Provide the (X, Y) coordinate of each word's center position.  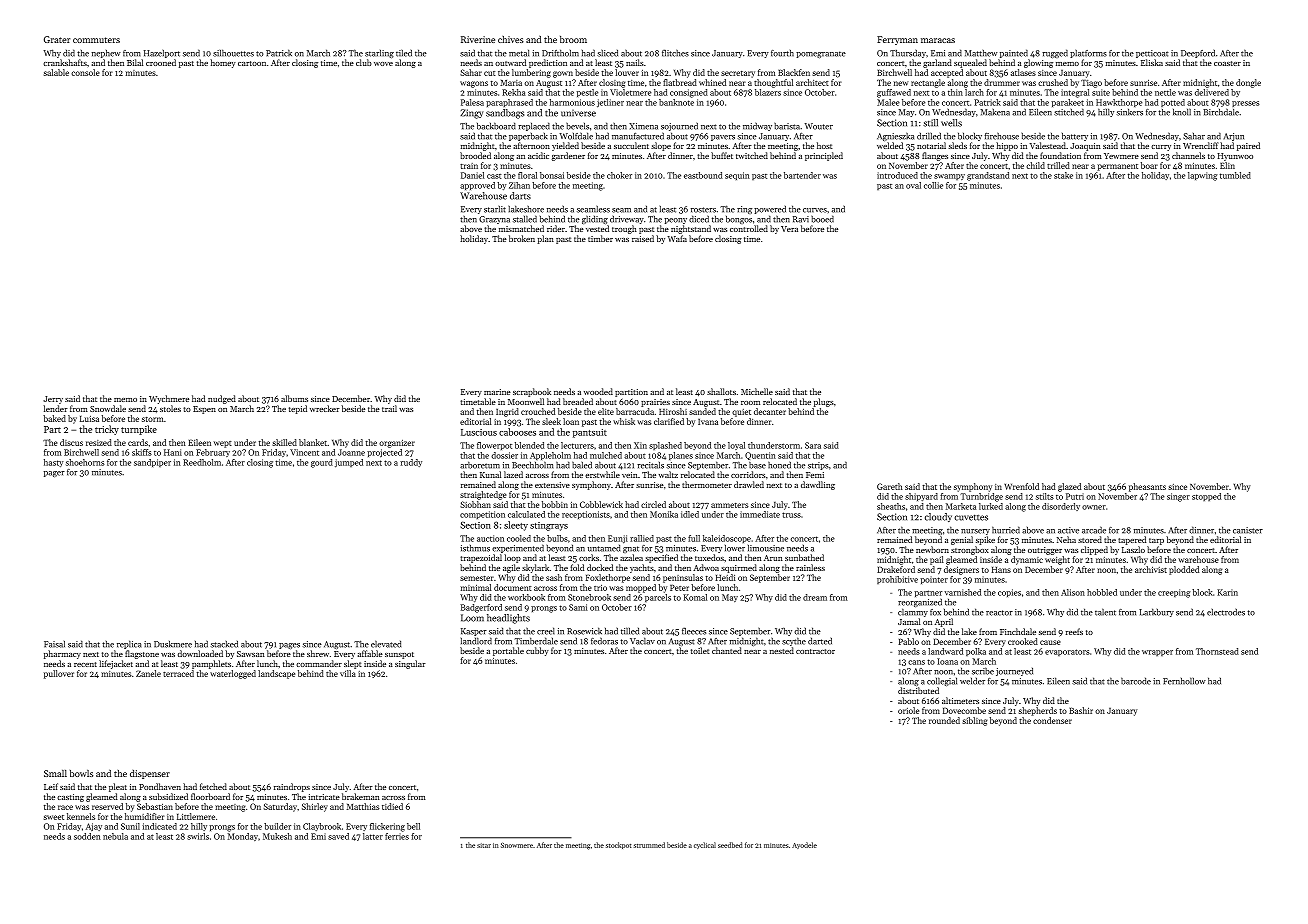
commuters (96, 40)
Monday (243, 837)
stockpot (618, 845)
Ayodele (804, 845)
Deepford (1198, 54)
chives (511, 39)
